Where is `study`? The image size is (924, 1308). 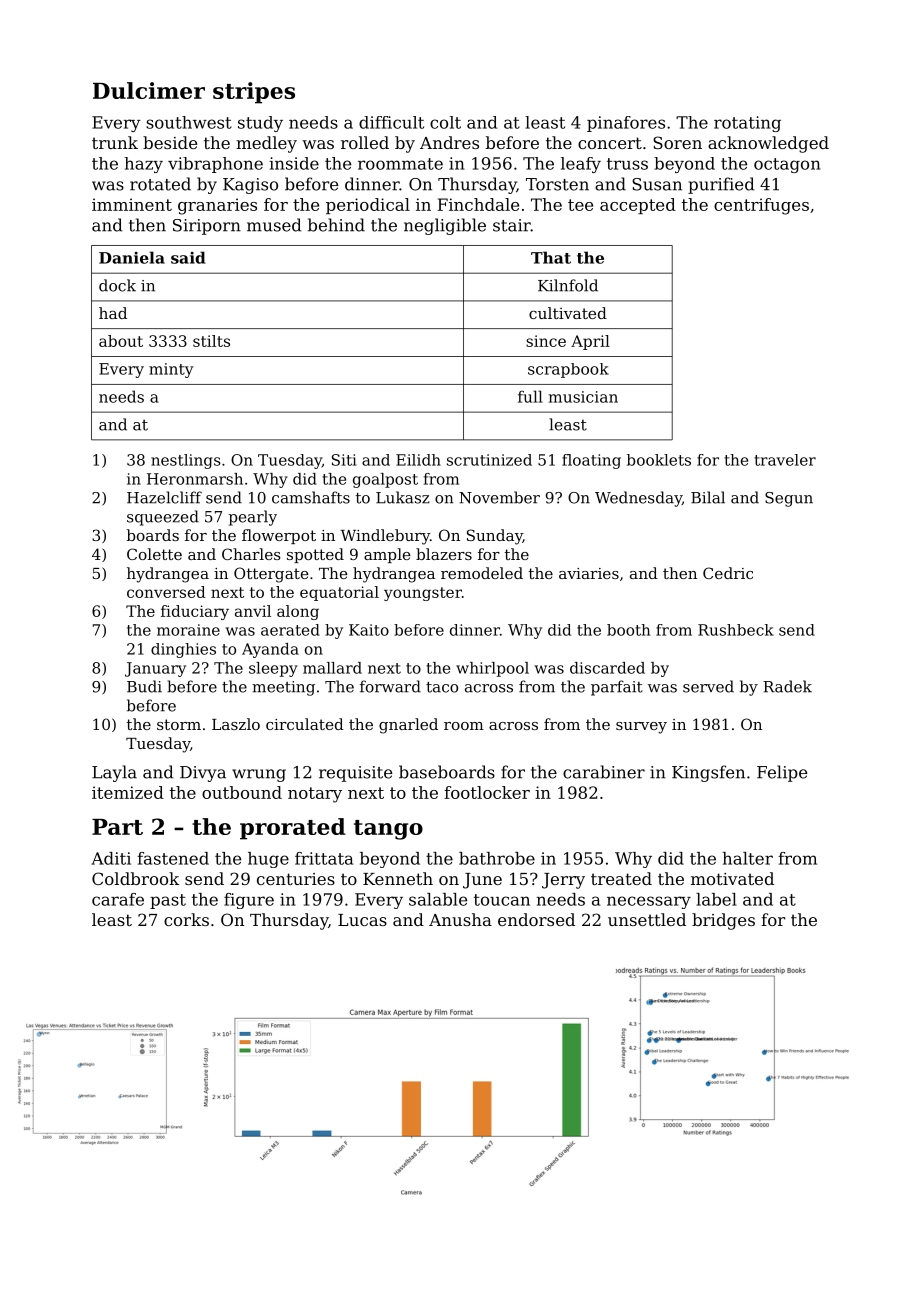
study is located at coordinates (260, 124).
